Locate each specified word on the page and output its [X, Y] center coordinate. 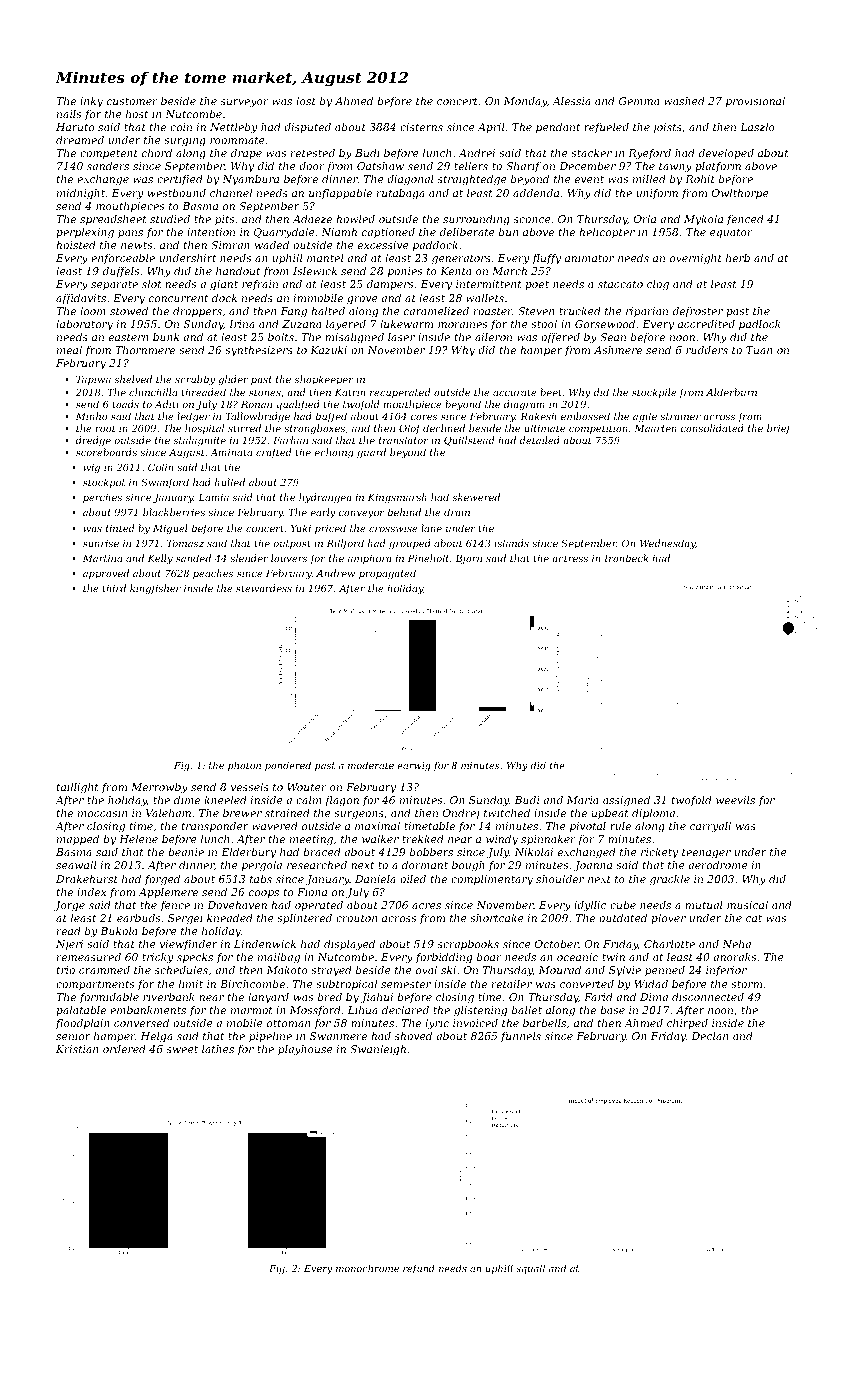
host [137, 114]
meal [69, 350]
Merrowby [159, 788]
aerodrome [718, 865]
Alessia [571, 101]
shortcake [497, 918]
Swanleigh [378, 1050]
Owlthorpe [740, 194]
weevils [735, 800]
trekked [423, 839]
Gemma [639, 101]
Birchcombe [252, 984]
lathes [218, 1049]
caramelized [436, 311]
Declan [709, 1036]
